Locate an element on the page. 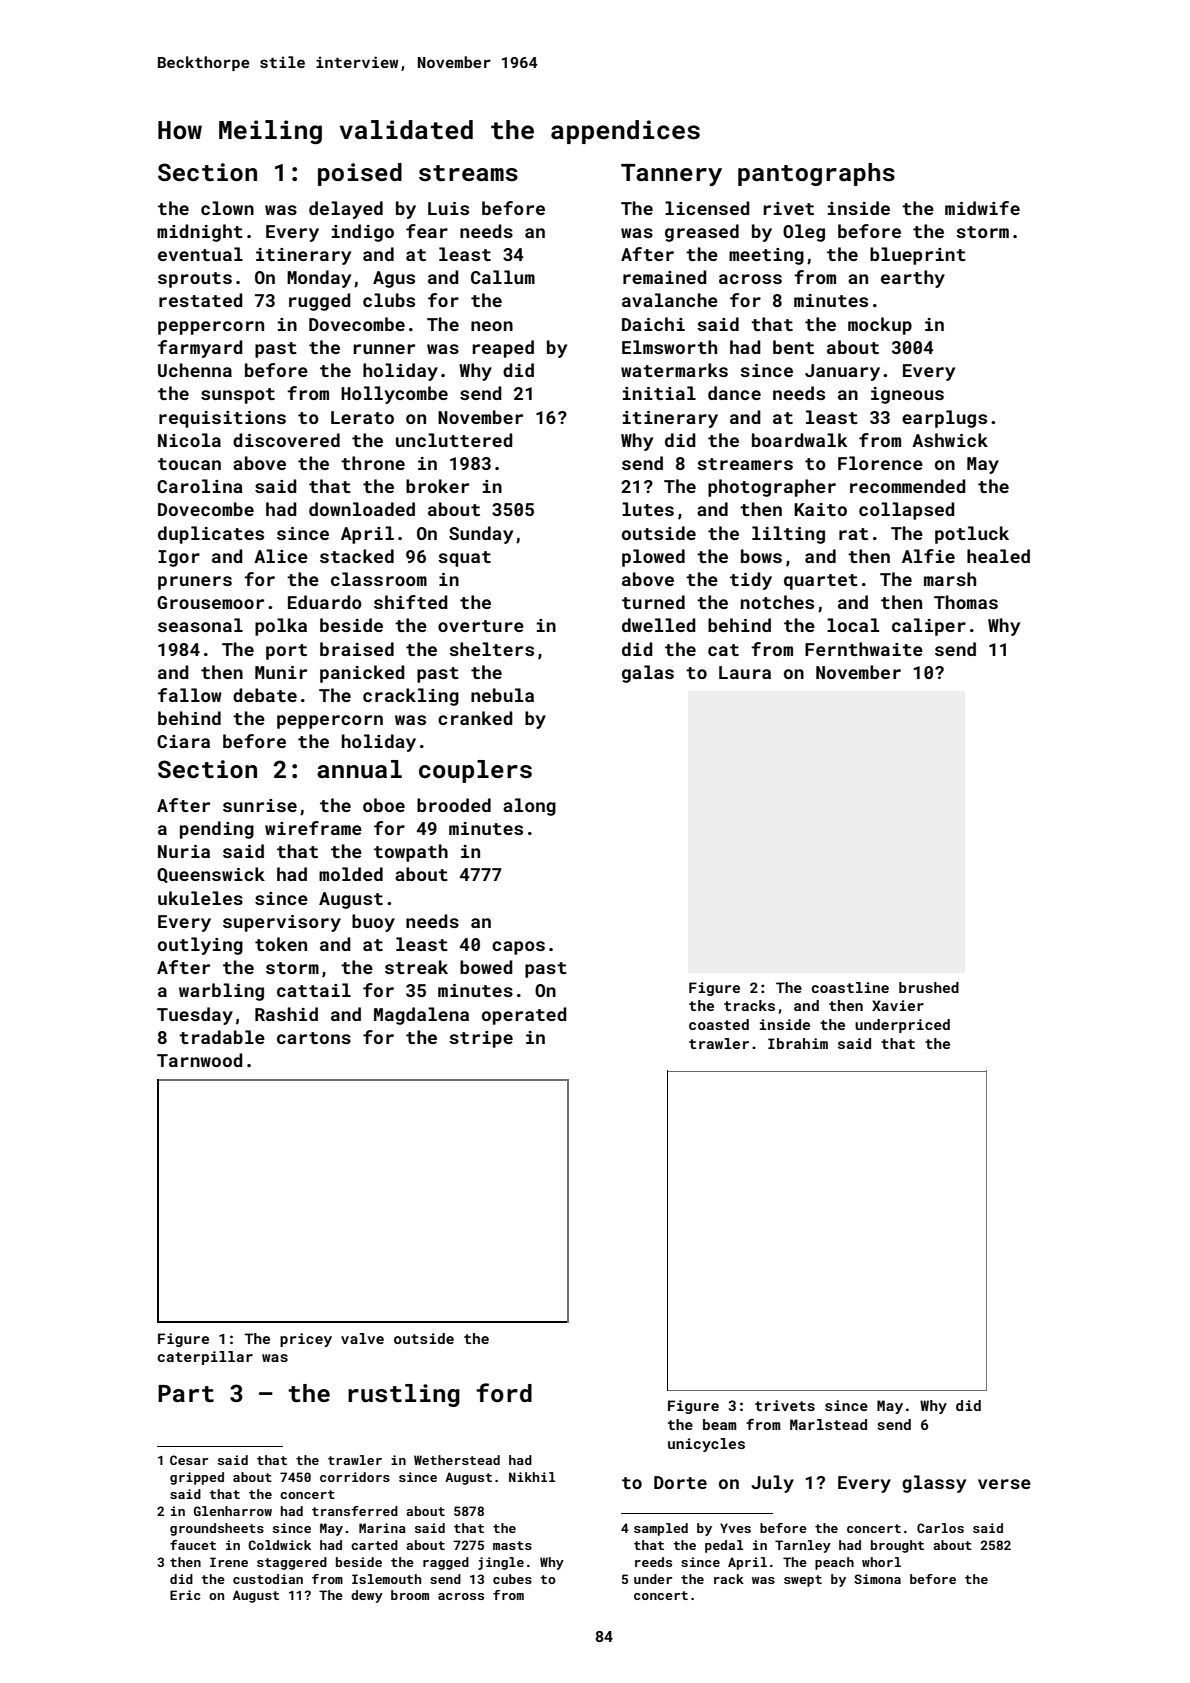 The image size is (1190, 1683). Sunday is located at coordinates (481, 535).
